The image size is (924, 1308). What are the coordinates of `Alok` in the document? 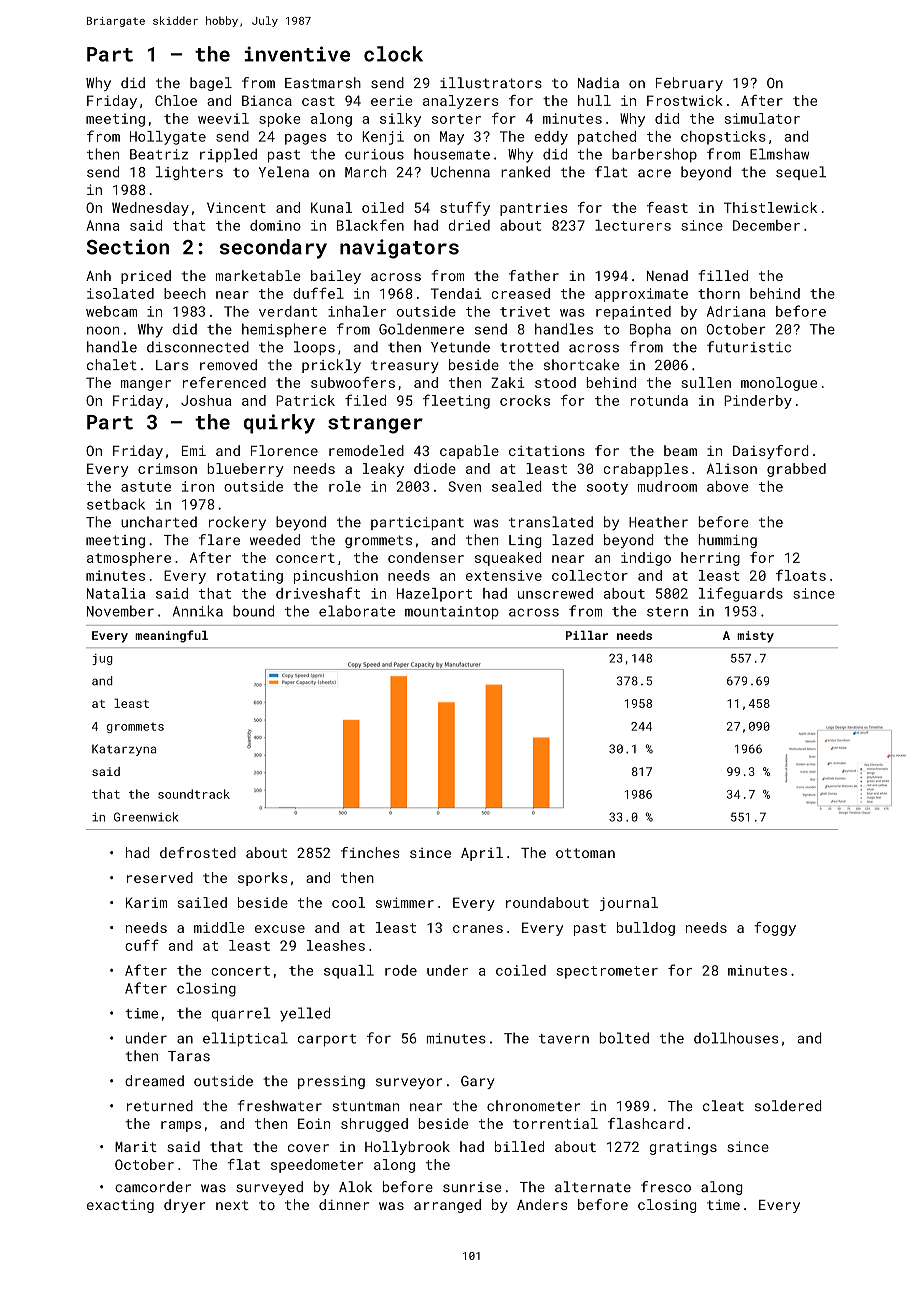 It's located at (355, 1186).
